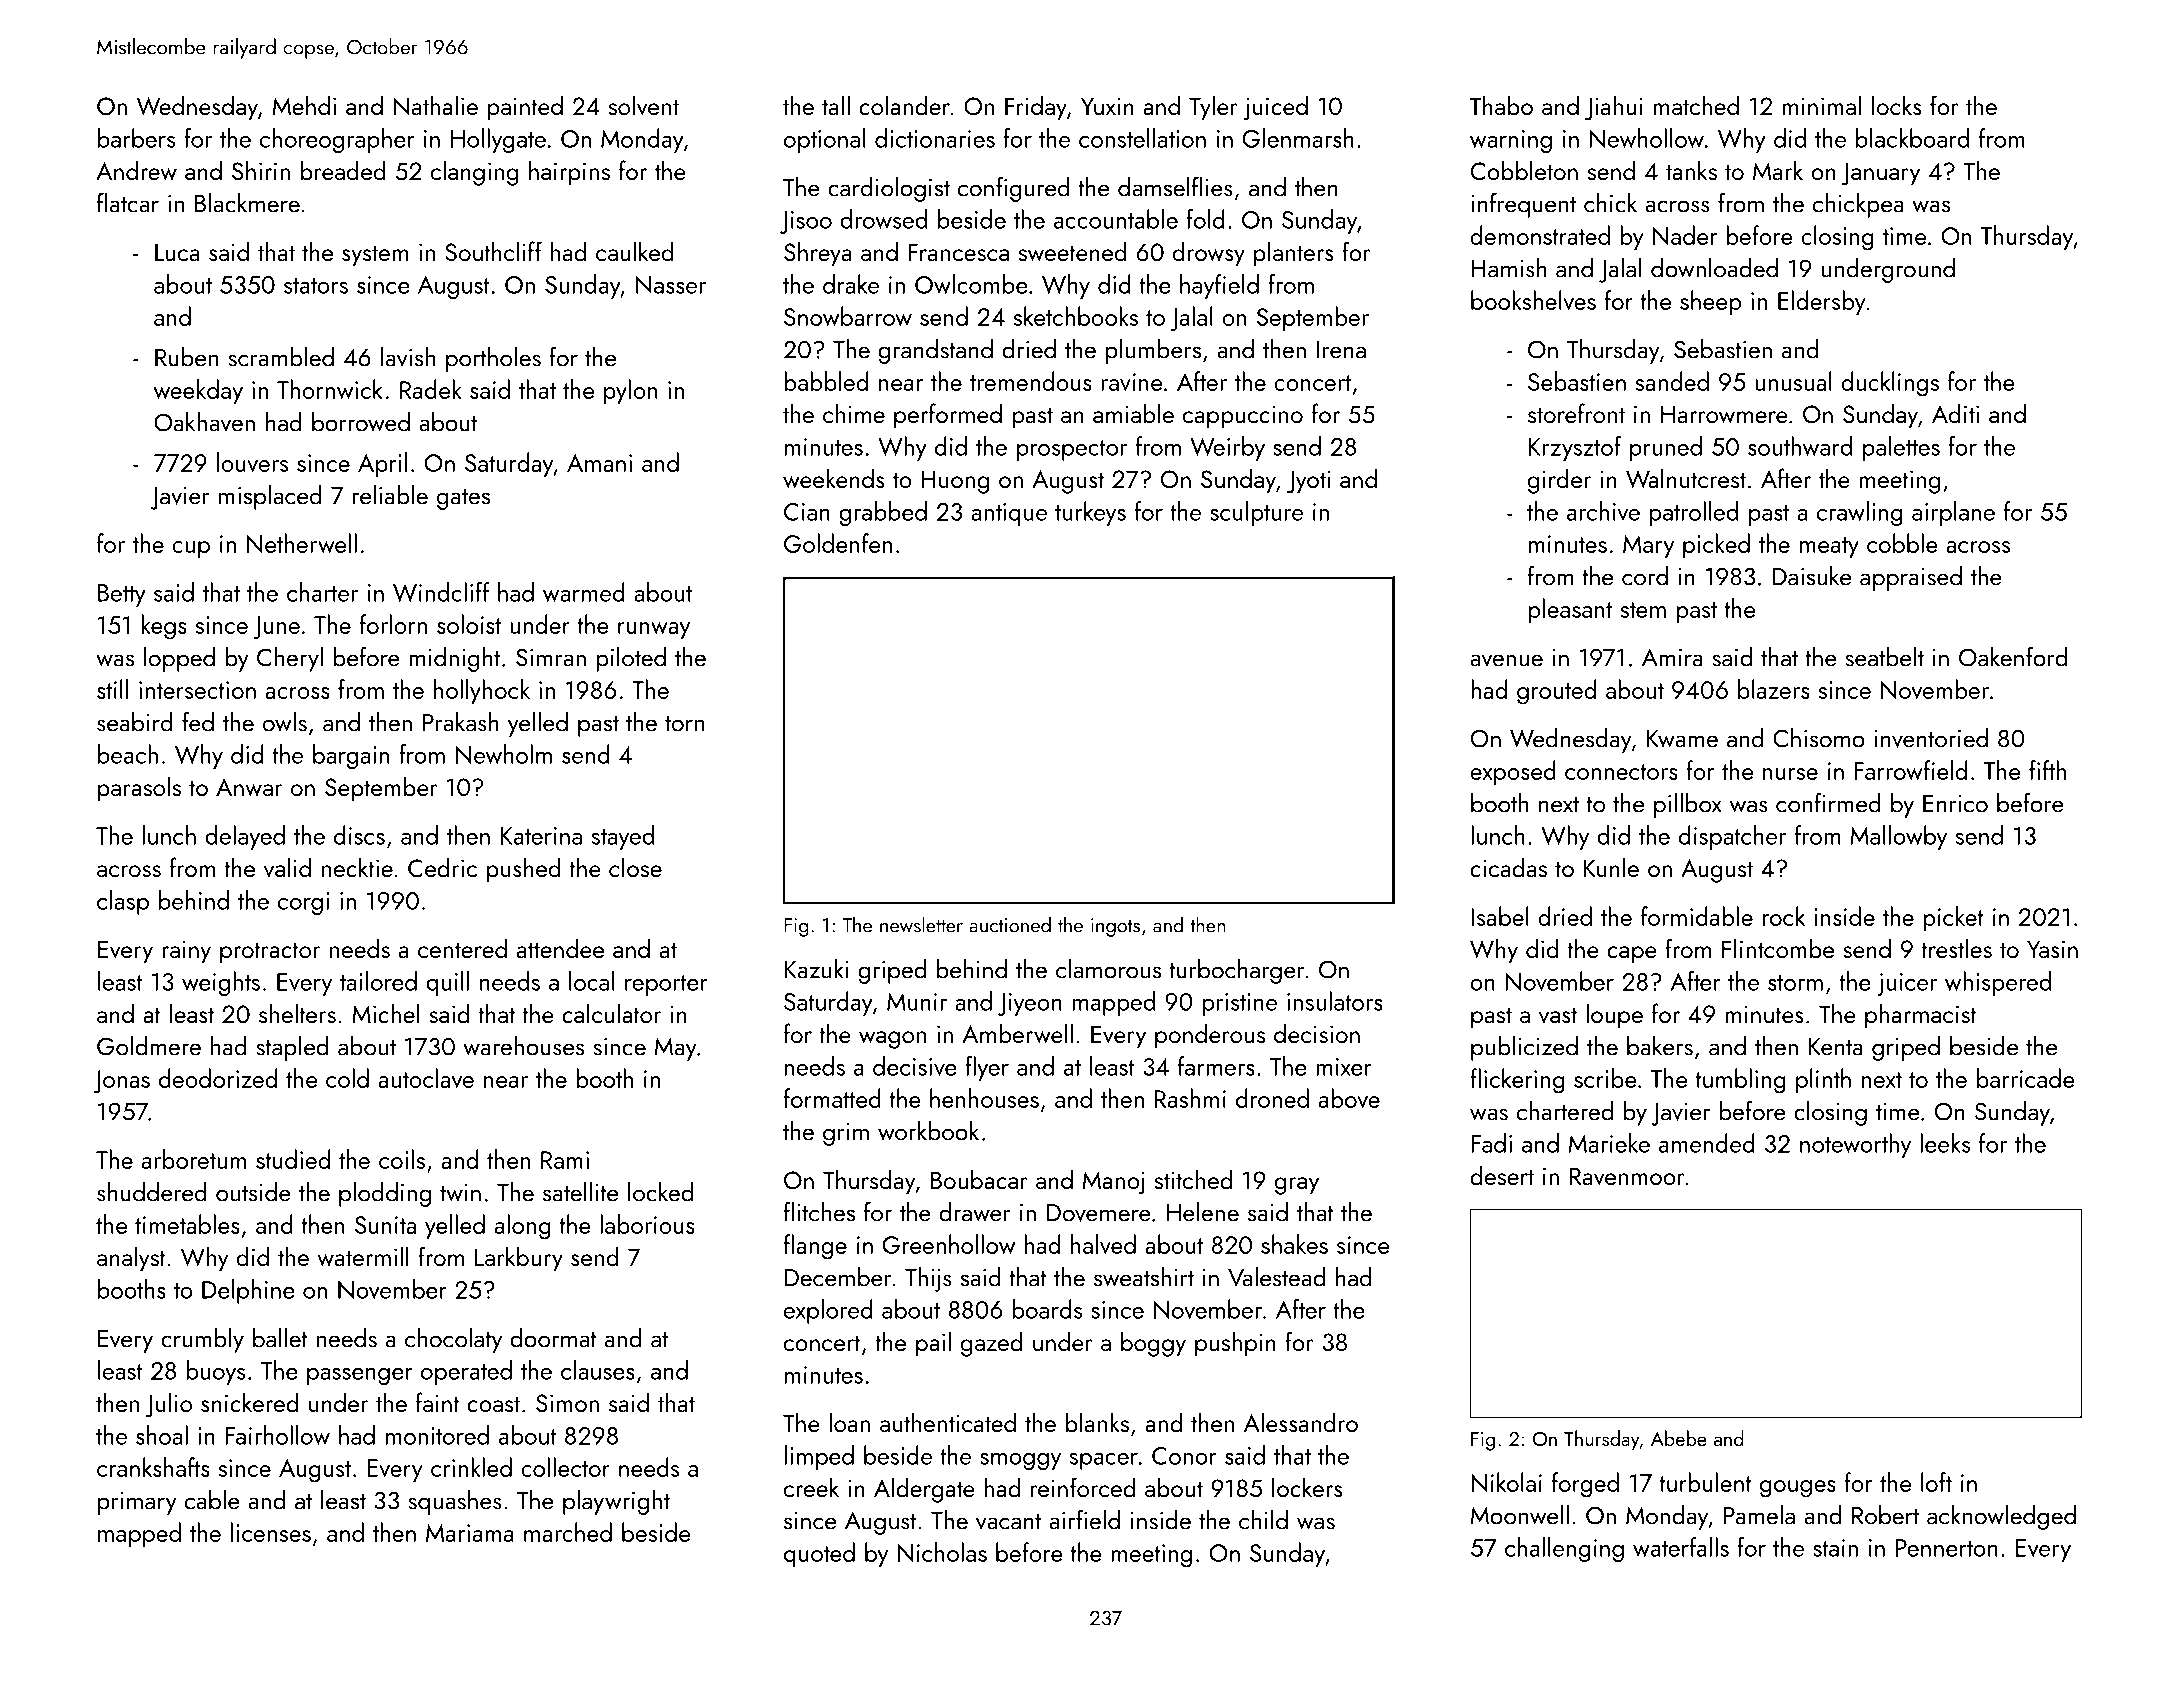 Image resolution: width=2178 pixels, height=1683 pixels. I want to click on licenses, so click(271, 1532).
